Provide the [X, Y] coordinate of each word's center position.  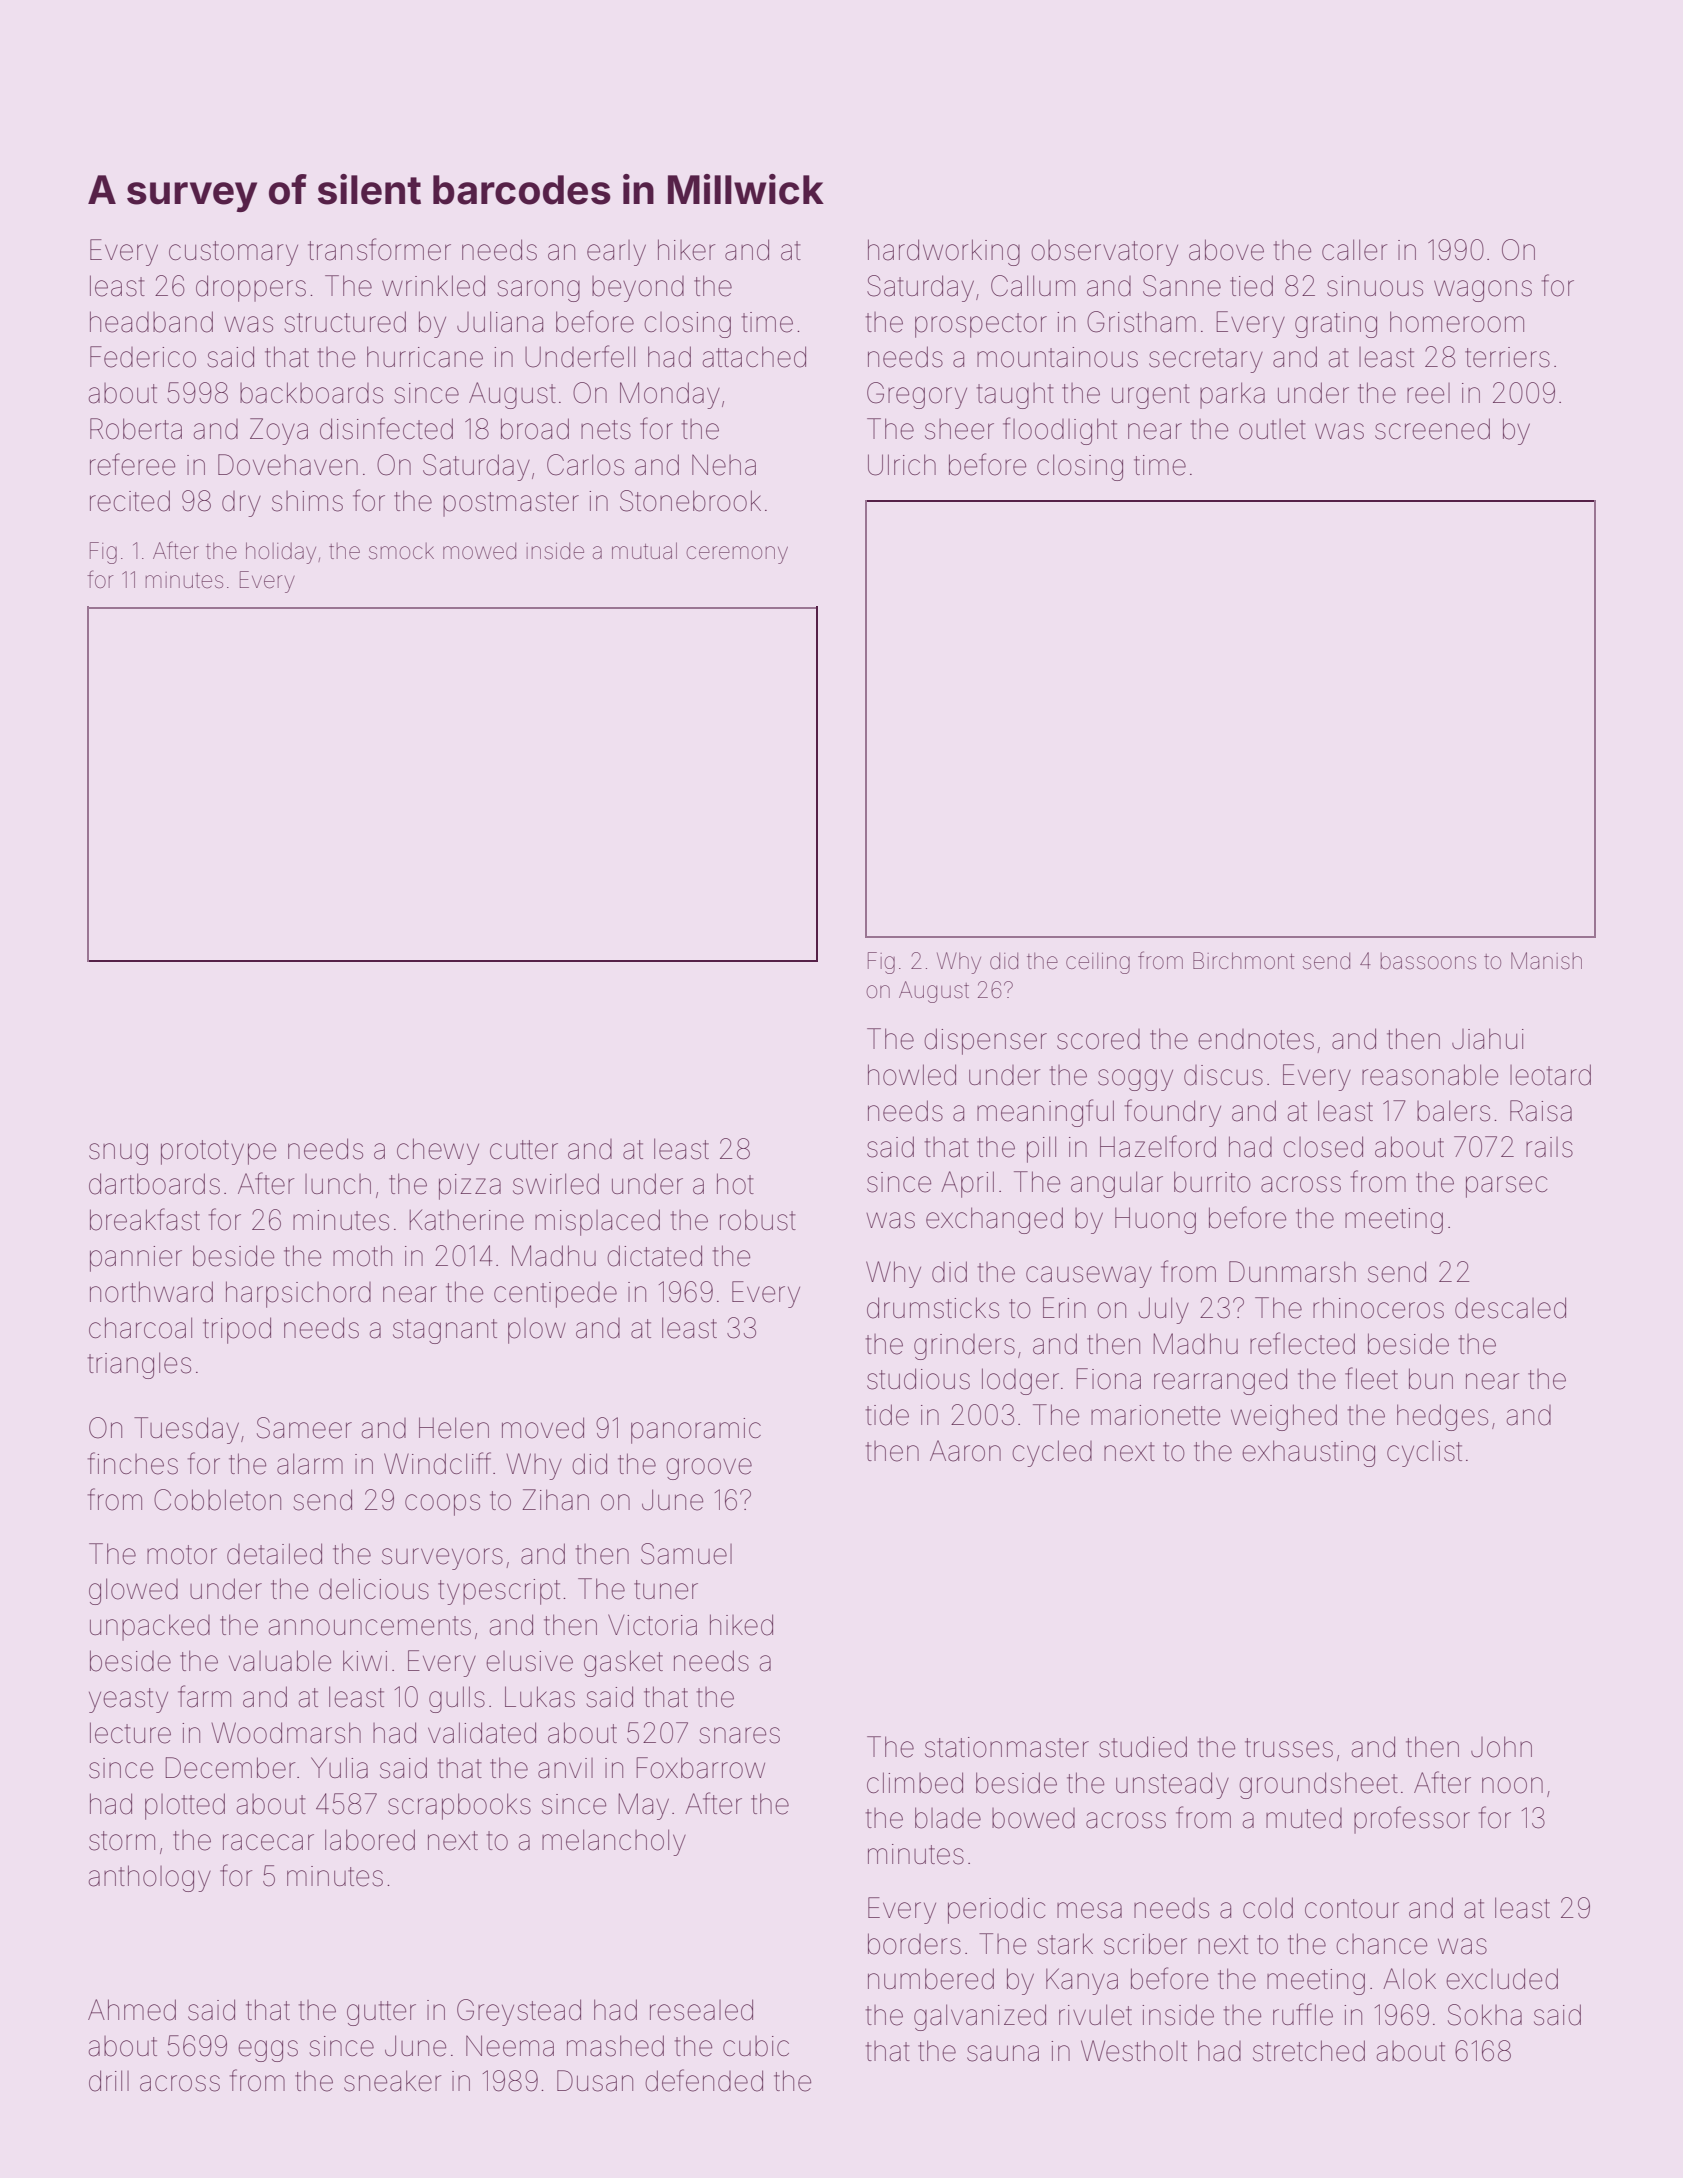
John [1501, 1747]
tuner [666, 1590]
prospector [981, 325]
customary [233, 253]
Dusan [595, 2081]
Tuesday [186, 1430]
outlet [1272, 429]
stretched [1309, 2051]
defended [704, 2080]
